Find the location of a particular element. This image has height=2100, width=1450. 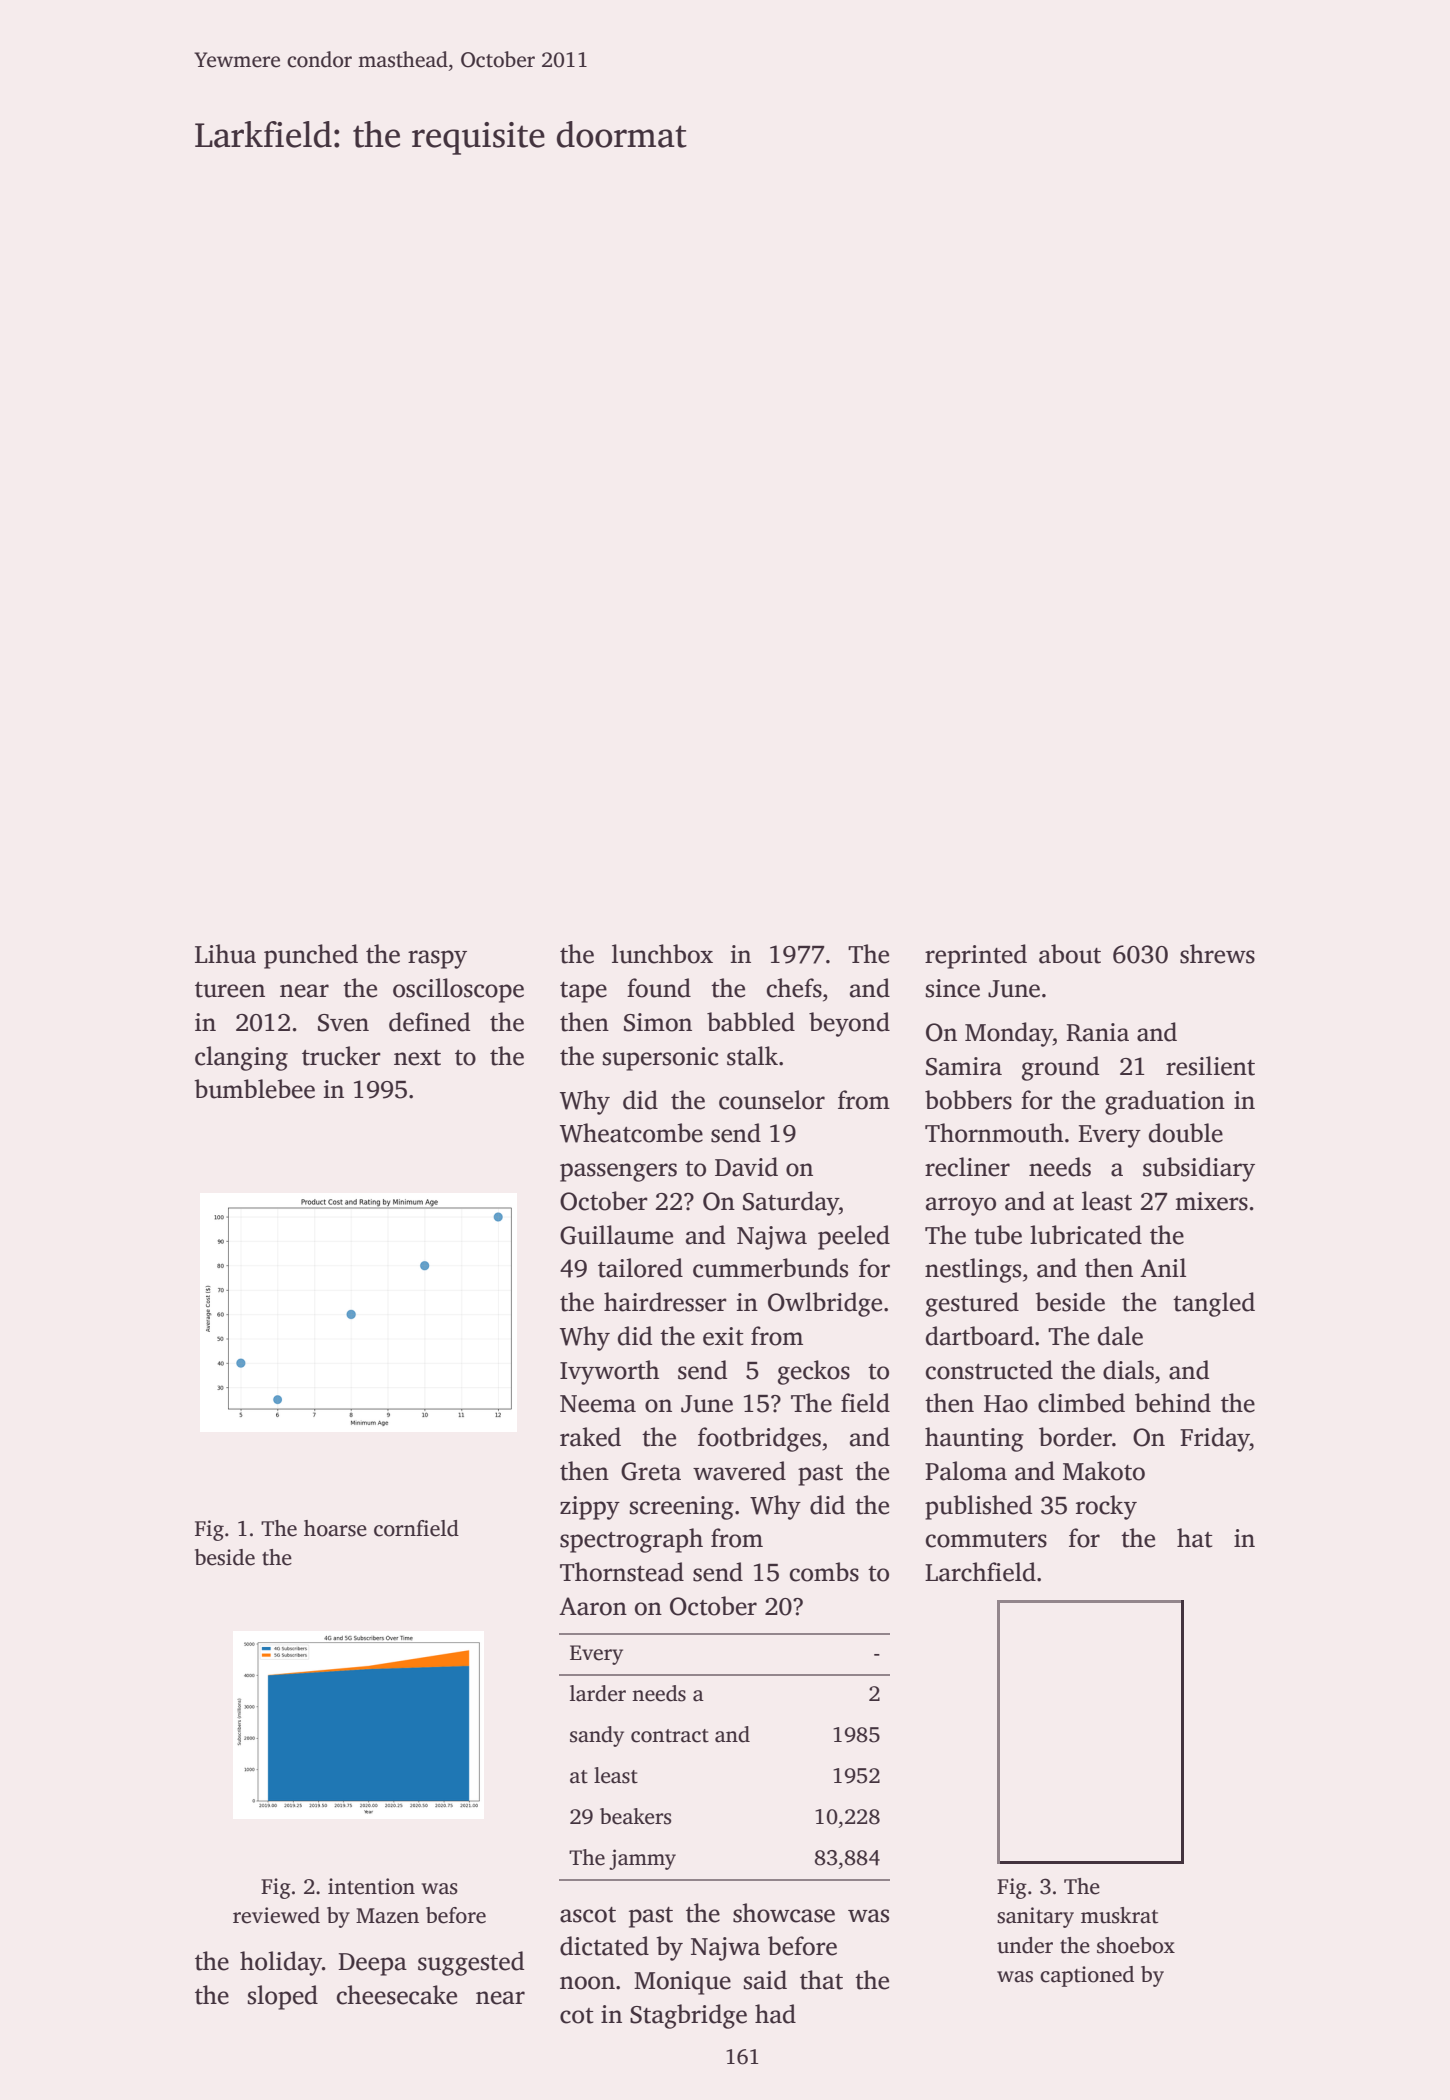

muskrat is located at coordinates (1119, 1915).
